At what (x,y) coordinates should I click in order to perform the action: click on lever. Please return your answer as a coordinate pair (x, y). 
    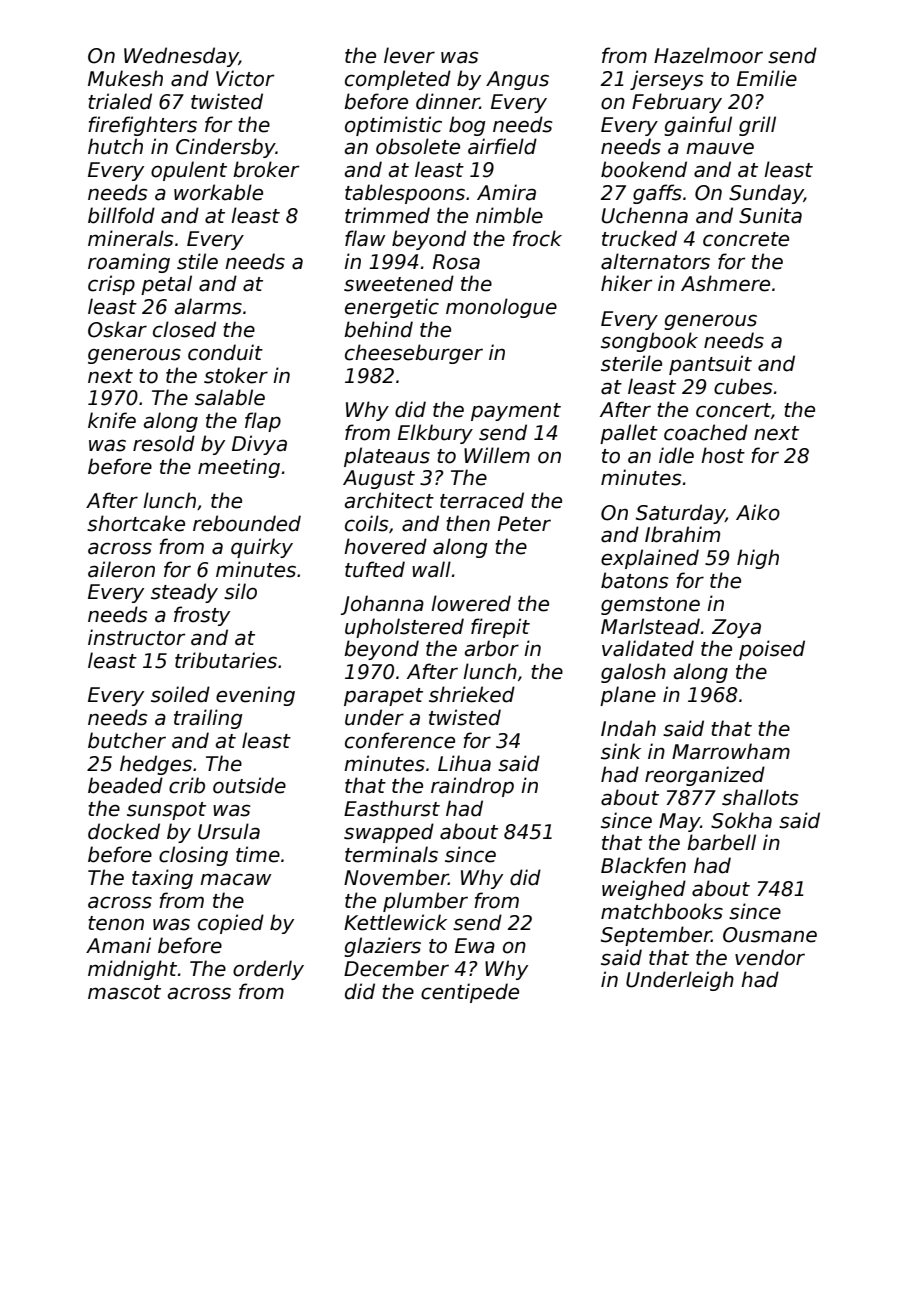
    Looking at the image, I should click on (409, 55).
